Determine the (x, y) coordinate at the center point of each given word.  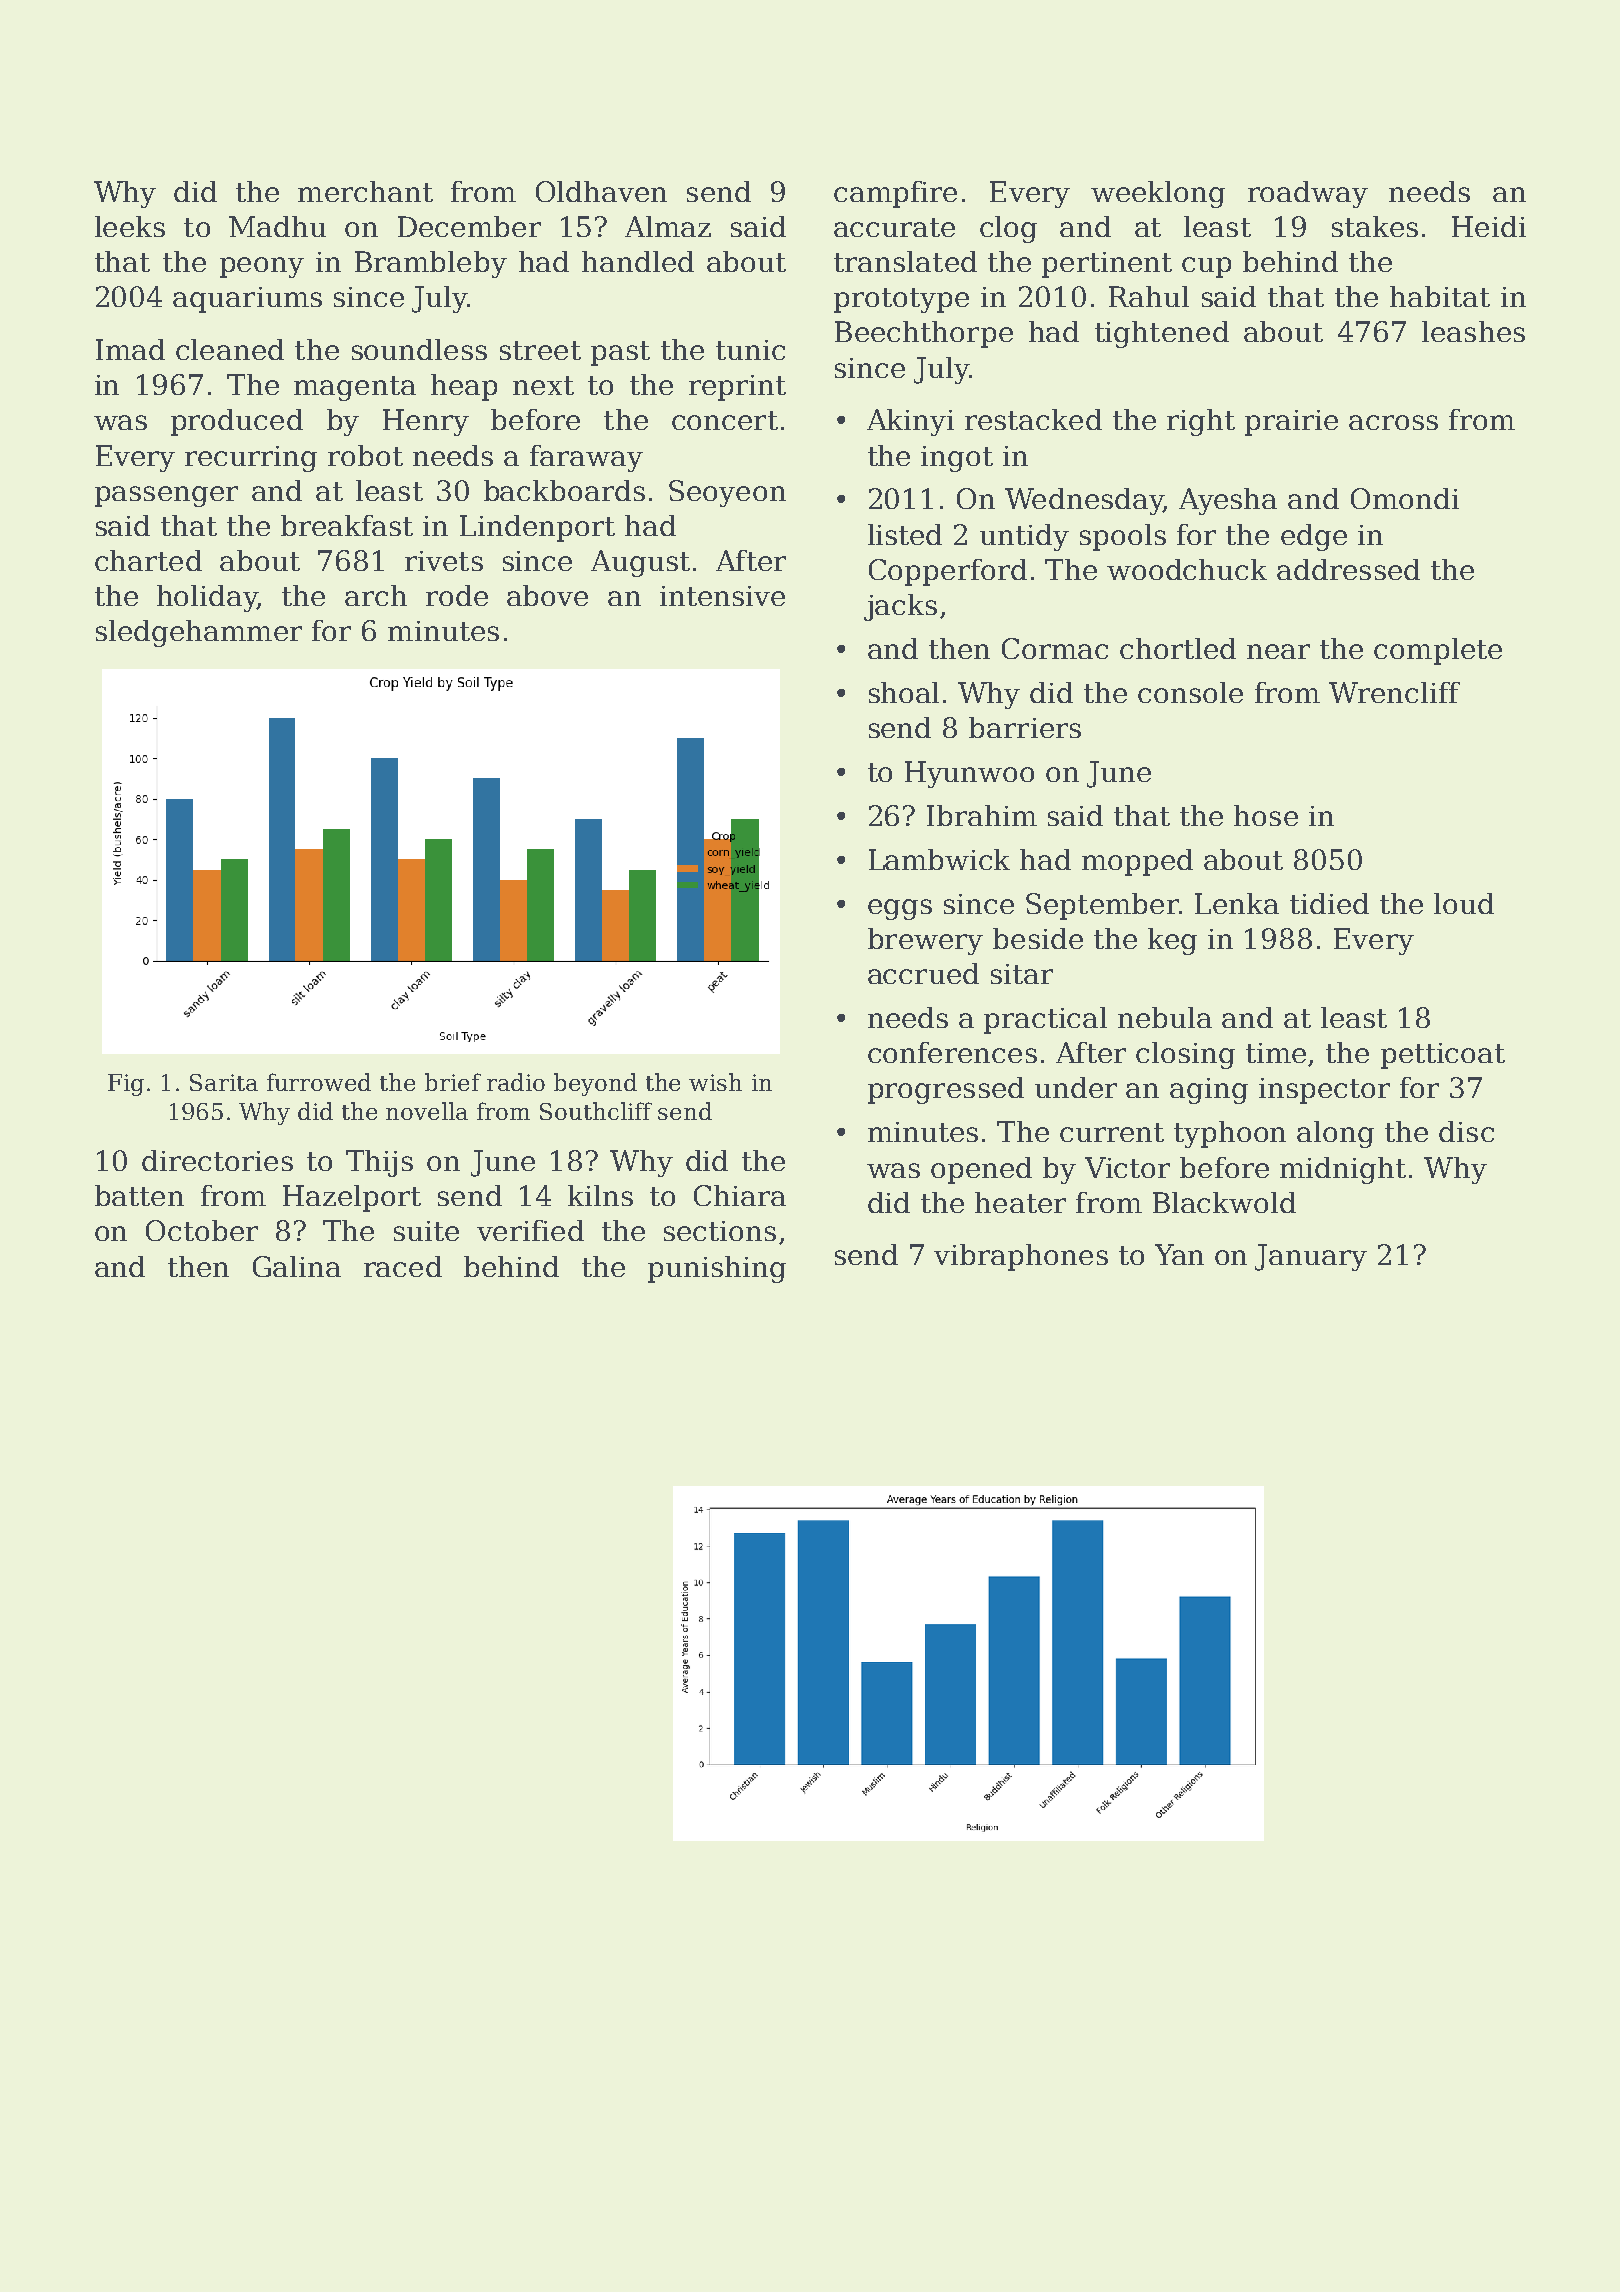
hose (1266, 815)
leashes (1473, 331)
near (1278, 651)
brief (453, 1082)
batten (139, 1195)
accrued (923, 973)
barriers (1025, 727)
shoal (904, 692)
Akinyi (910, 422)
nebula (1165, 1017)
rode (457, 595)
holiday (207, 598)
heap (464, 387)
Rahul (1149, 296)
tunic (750, 350)
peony (262, 267)
